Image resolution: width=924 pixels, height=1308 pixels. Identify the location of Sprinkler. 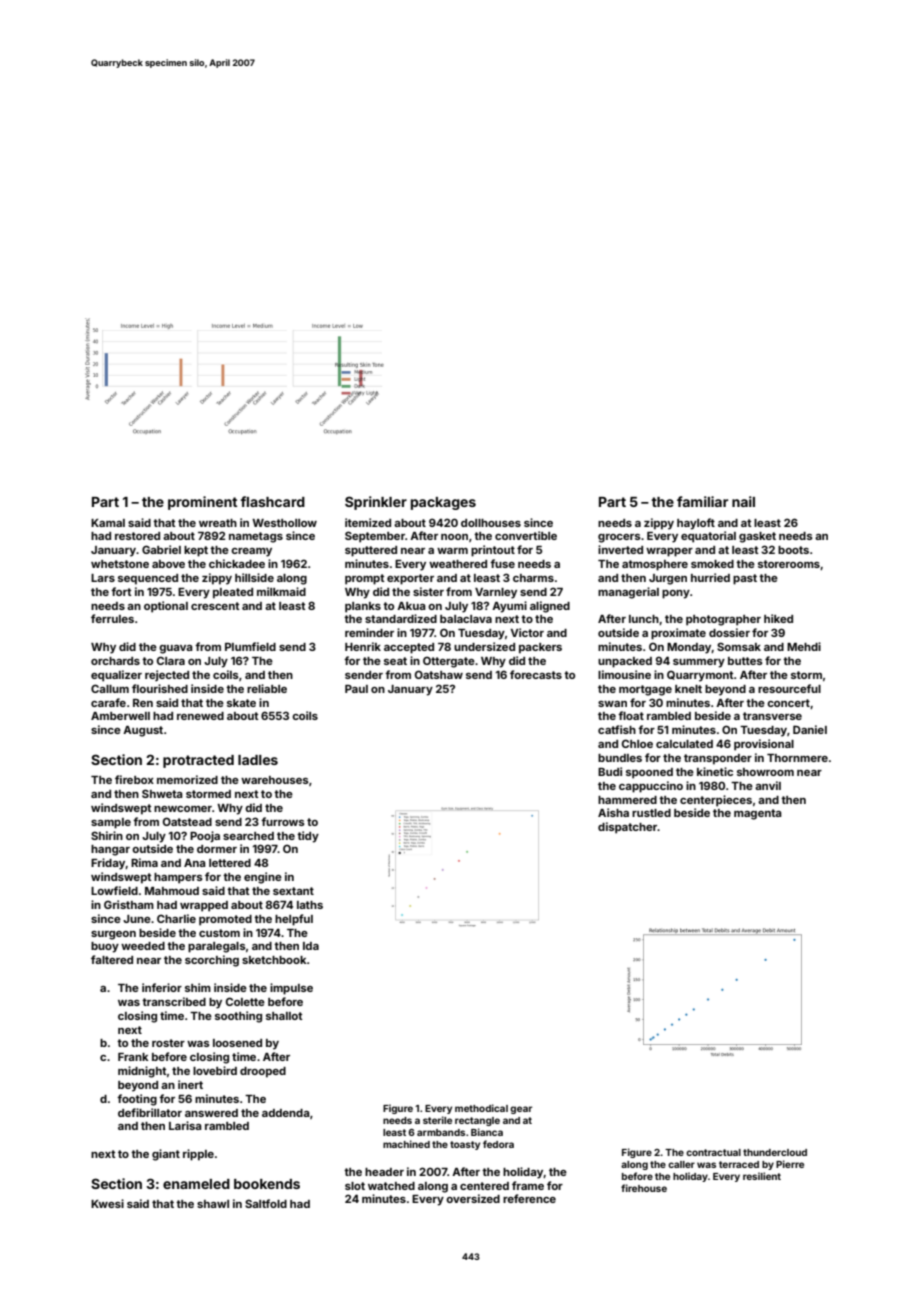
(376, 503).
